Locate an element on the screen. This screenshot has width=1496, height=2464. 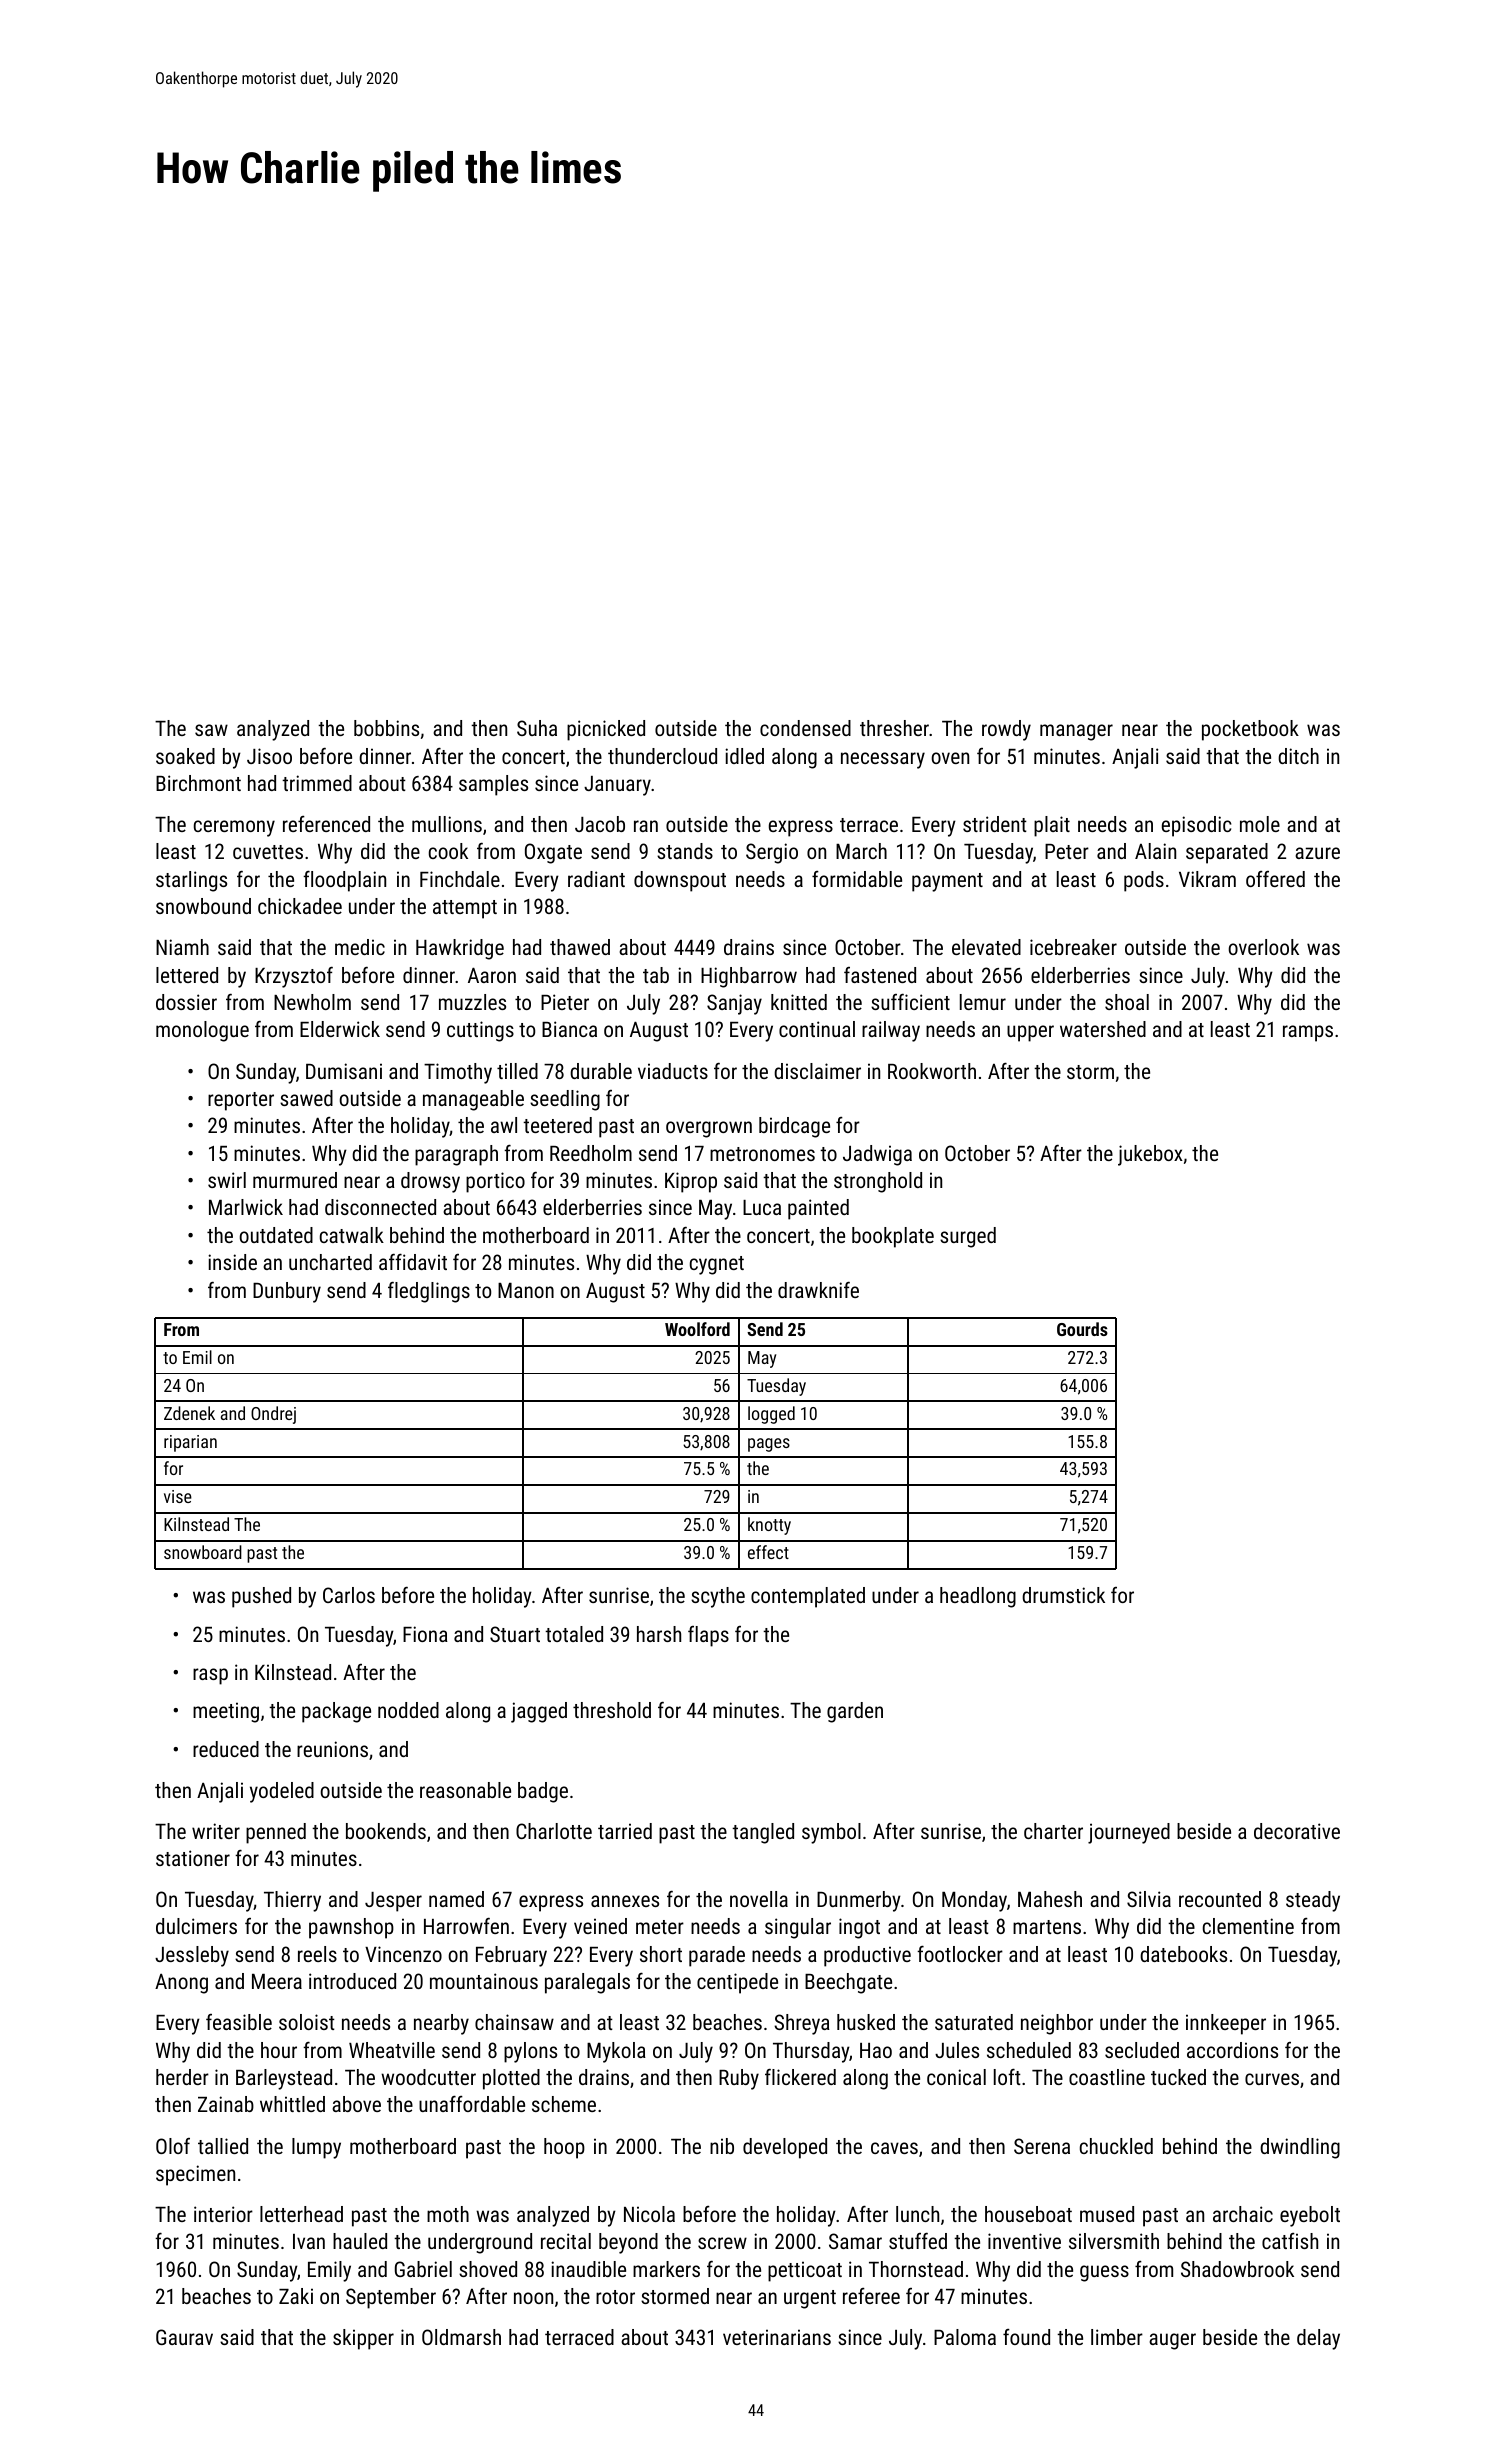
chuckled is located at coordinates (1116, 2146).
